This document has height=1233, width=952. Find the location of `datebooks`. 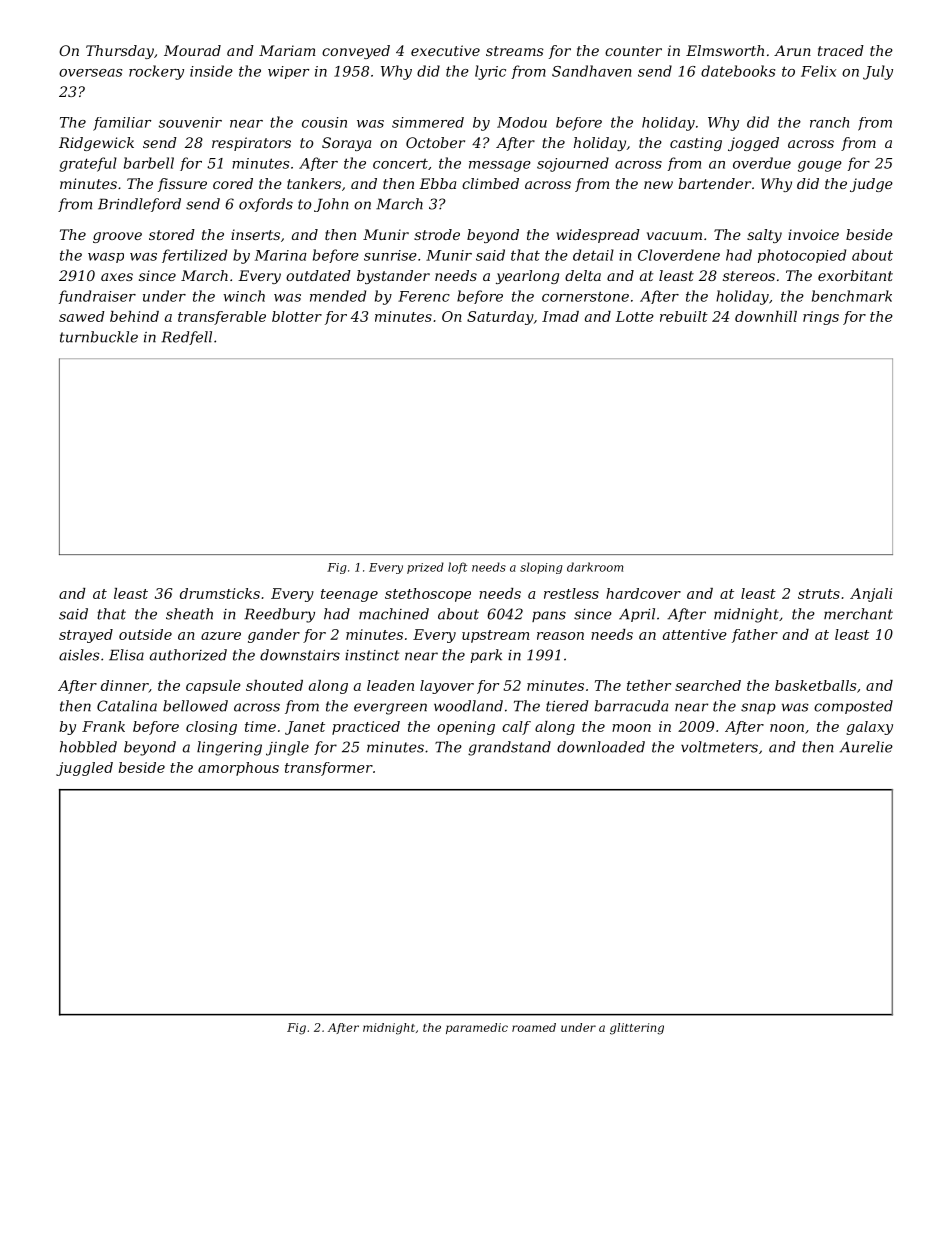

datebooks is located at coordinates (738, 71).
